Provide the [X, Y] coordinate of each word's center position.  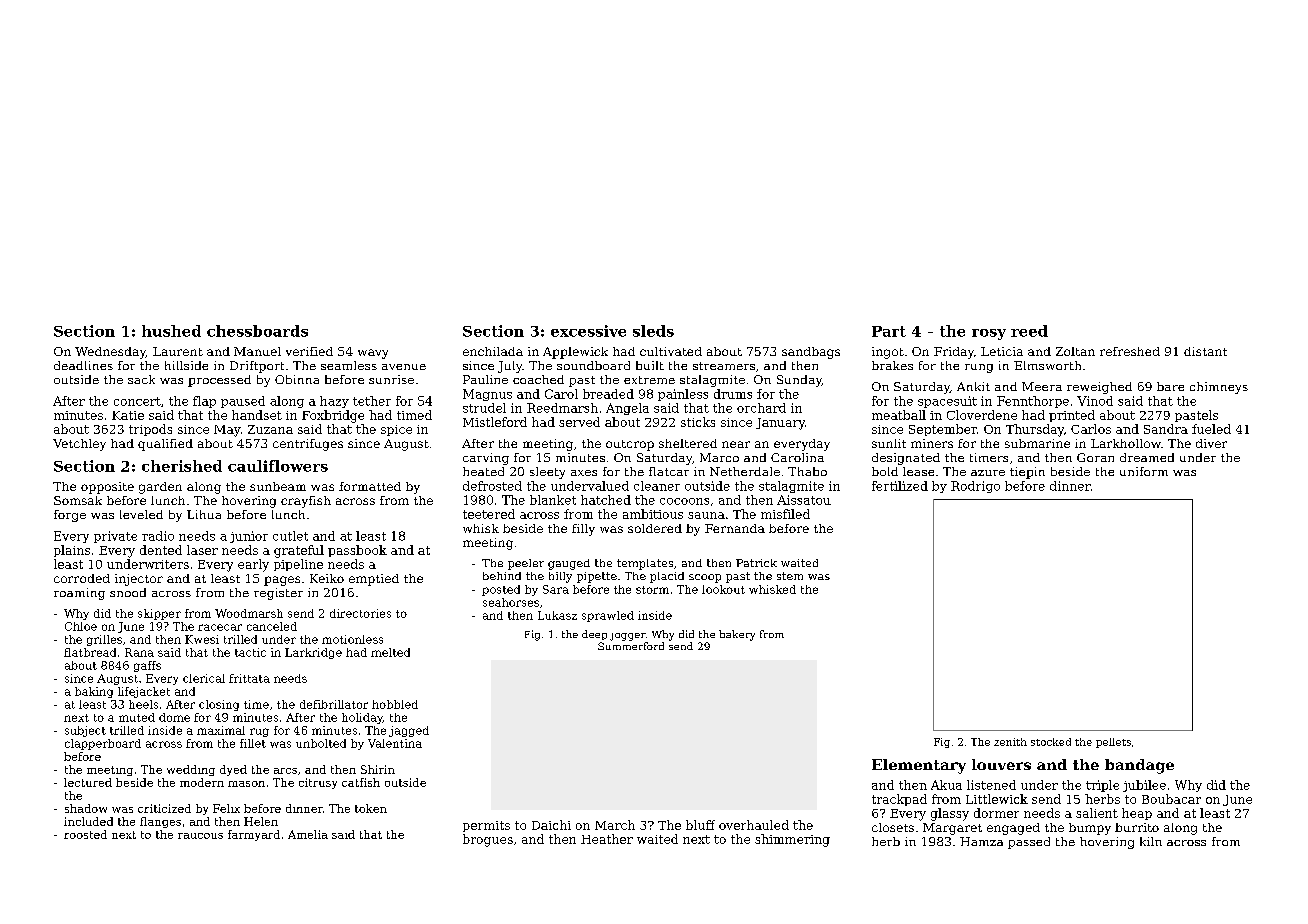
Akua [946, 785]
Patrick [756, 563]
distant [1205, 351]
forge [70, 516]
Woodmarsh [249, 613]
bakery [737, 635]
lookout [723, 589]
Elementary [919, 766]
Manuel [257, 351]
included [88, 821]
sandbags [811, 353]
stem [790, 576]
